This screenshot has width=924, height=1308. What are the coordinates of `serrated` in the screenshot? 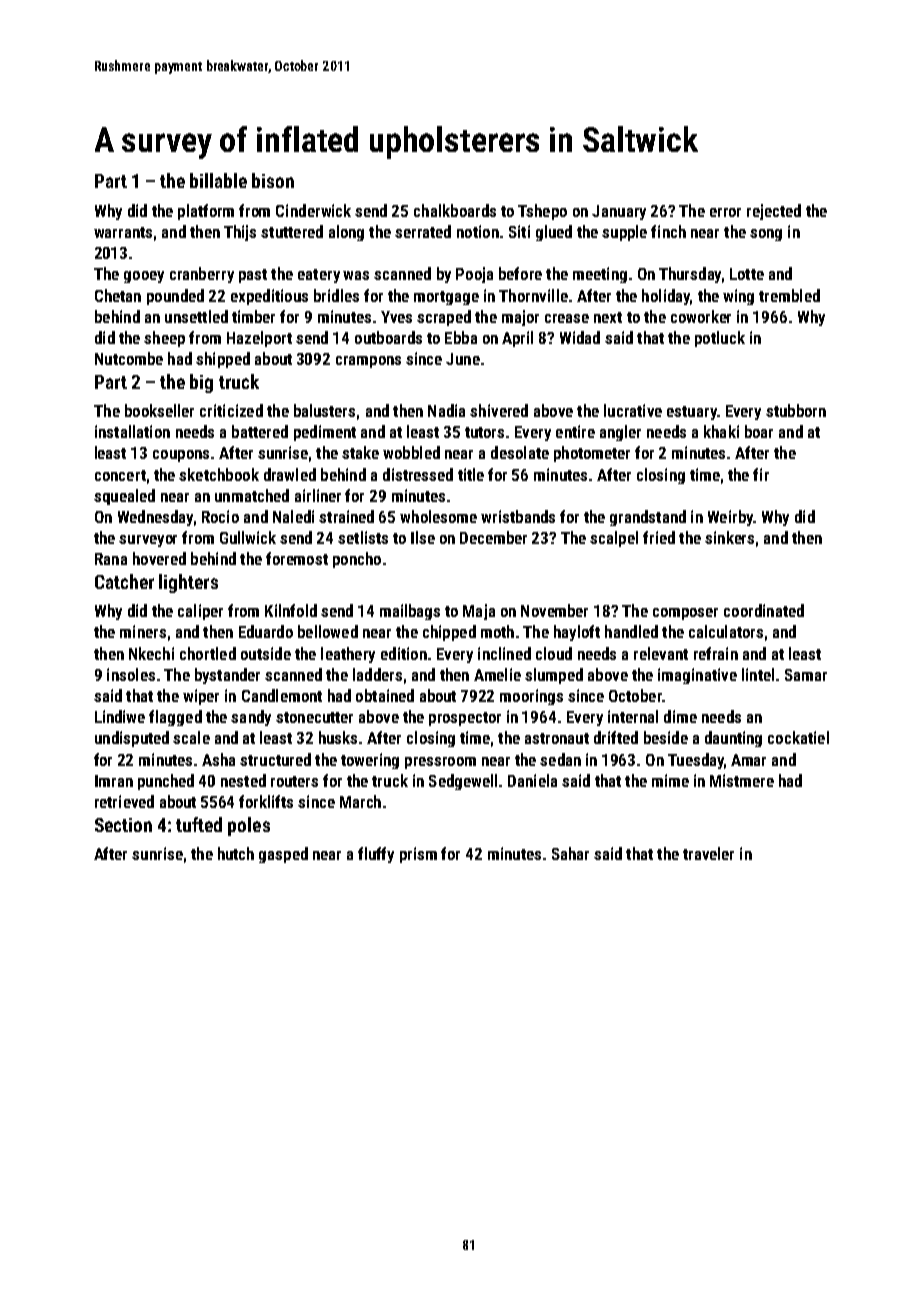 It's located at (423, 231).
